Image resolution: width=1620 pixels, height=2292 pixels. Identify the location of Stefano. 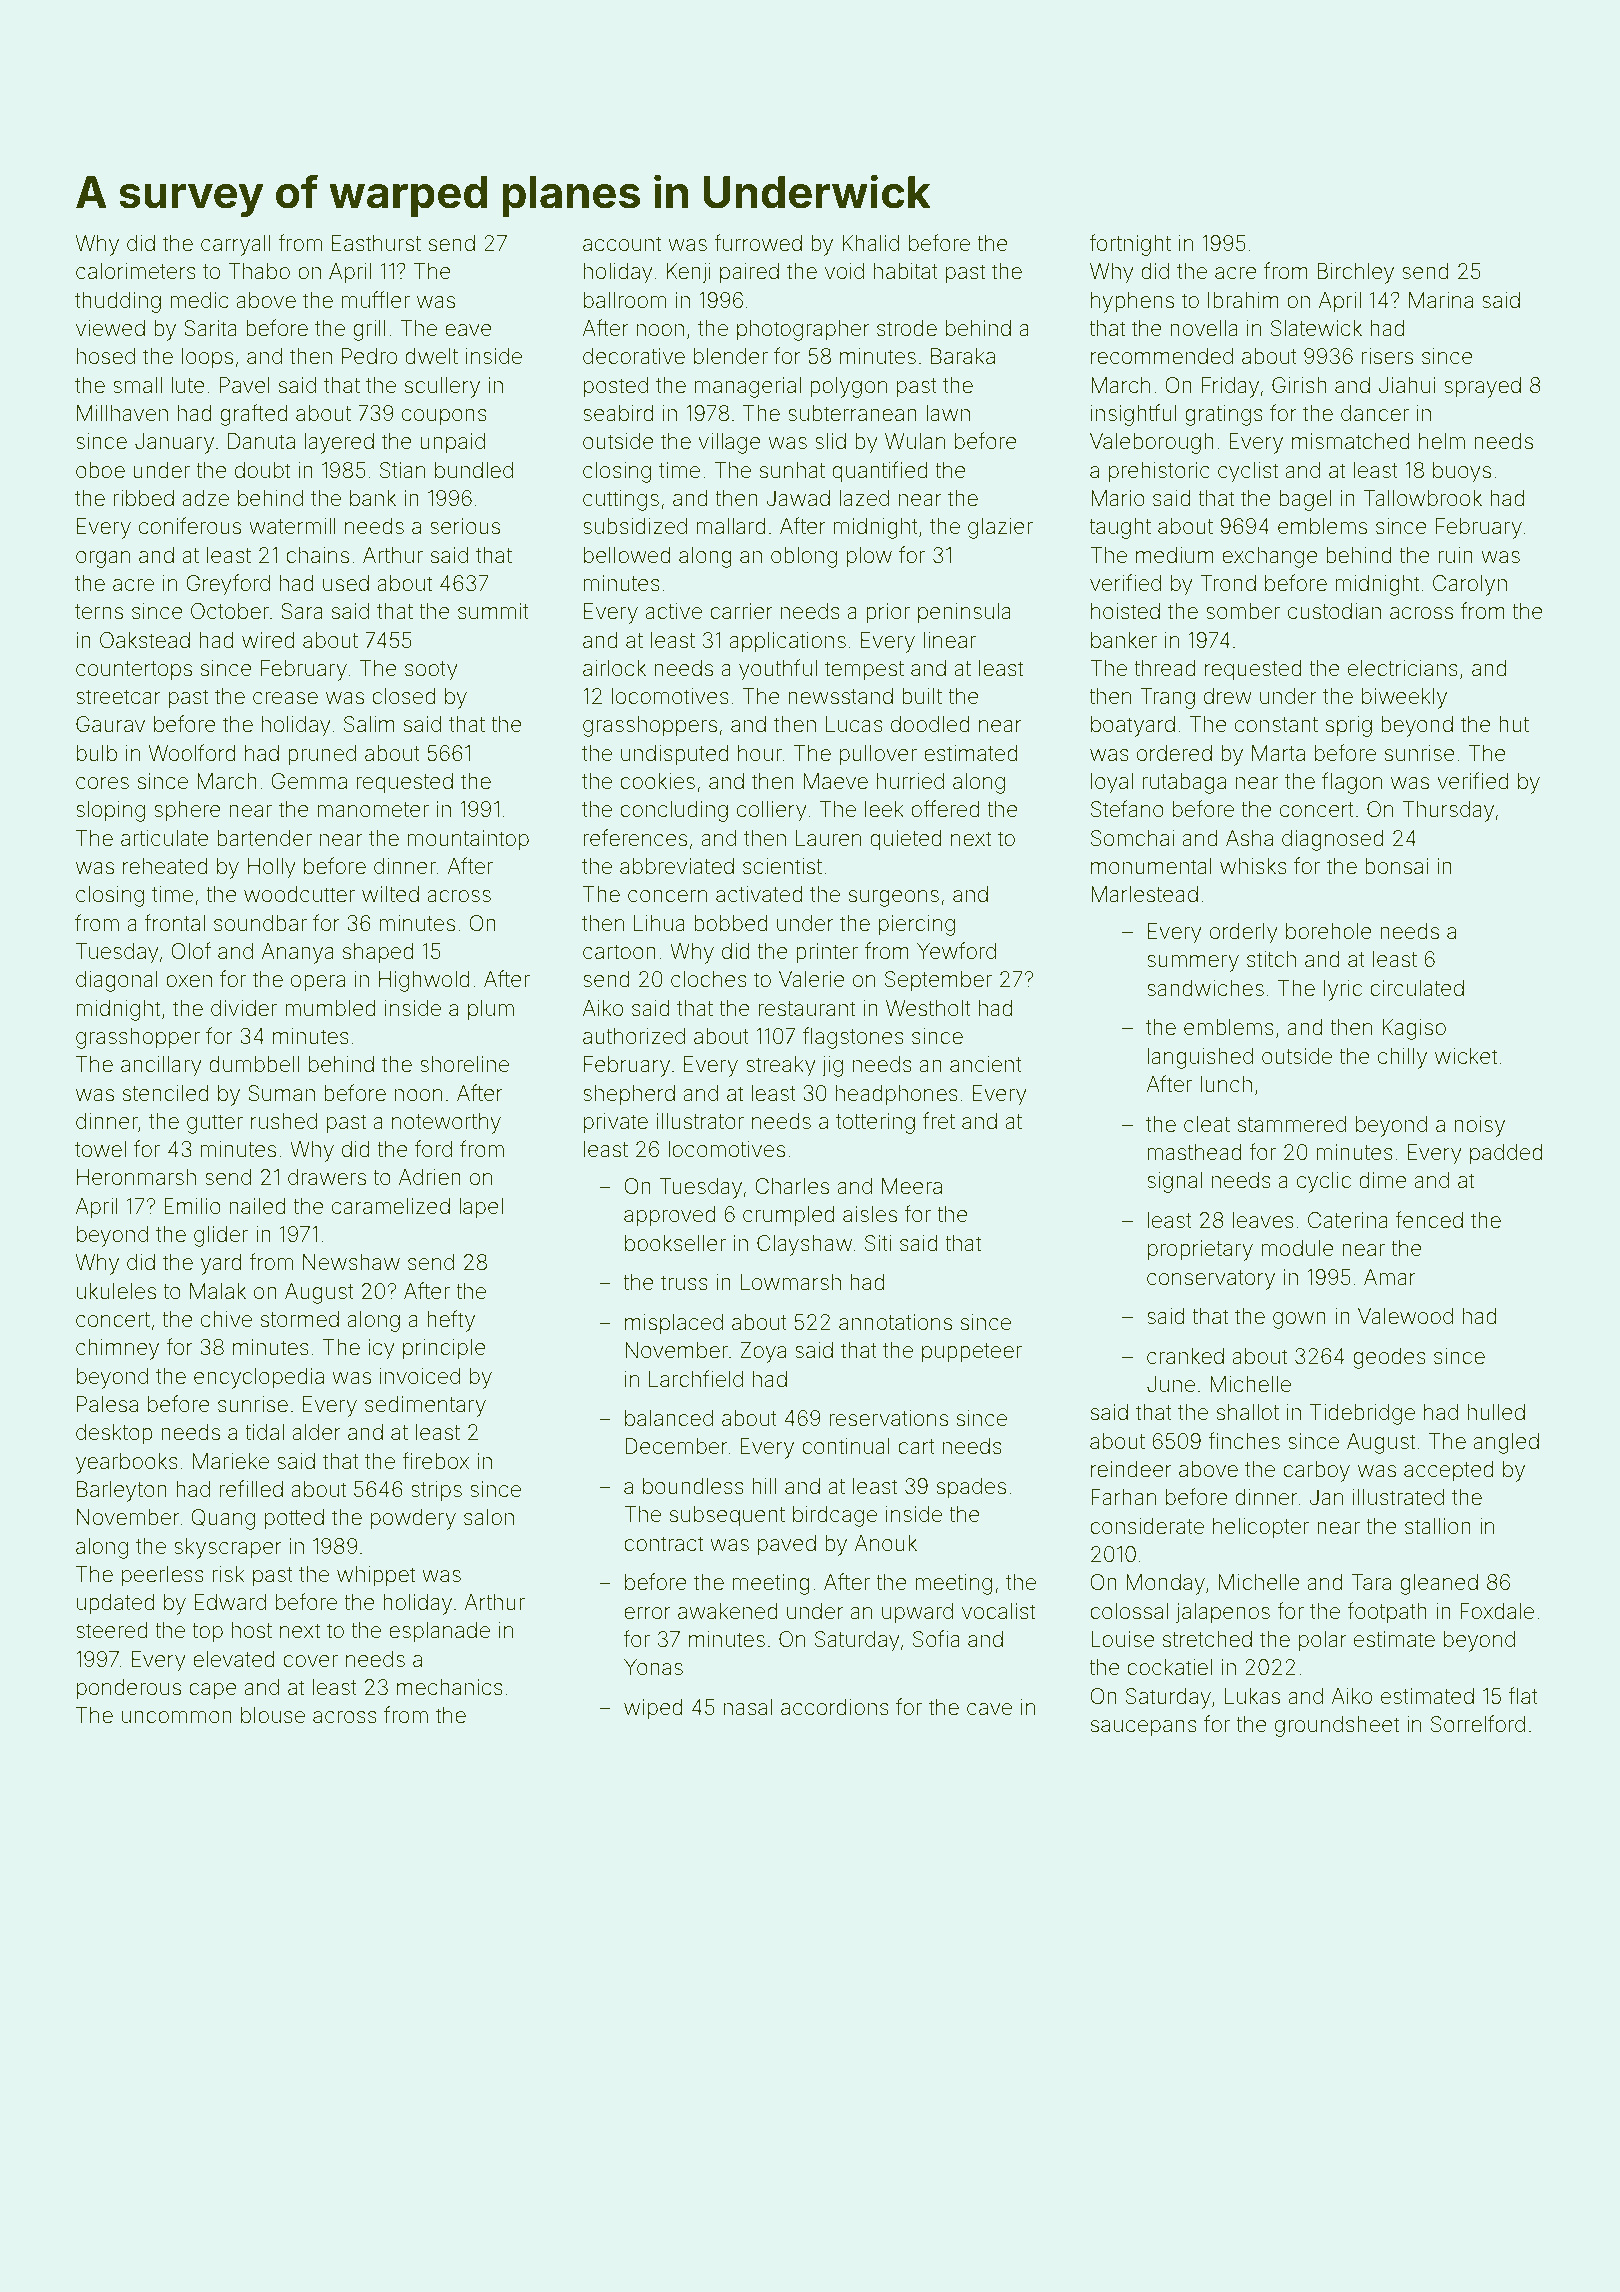
(1127, 809).
